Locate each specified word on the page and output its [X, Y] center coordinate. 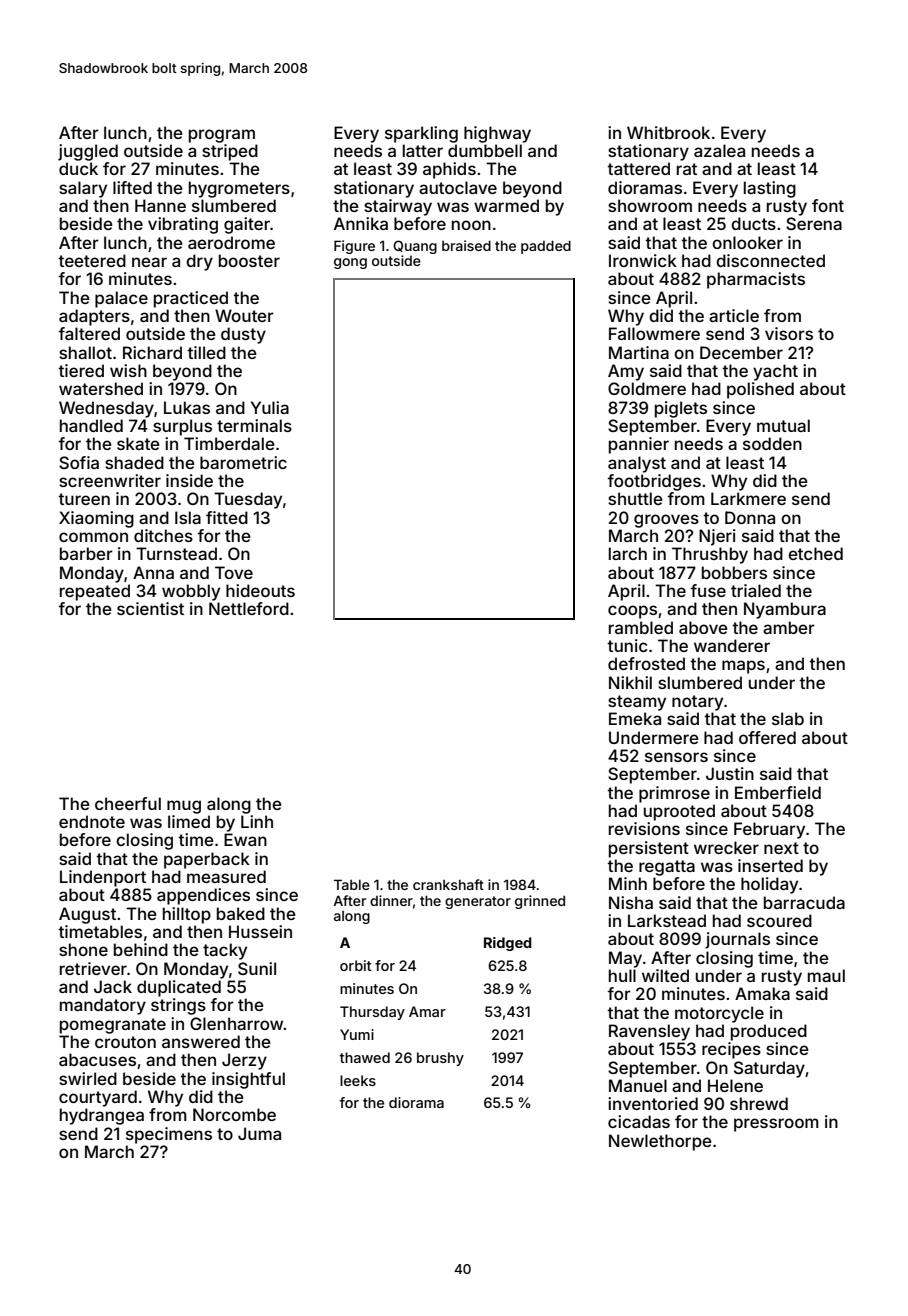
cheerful [128, 803]
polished [760, 390]
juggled [88, 152]
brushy [440, 1059]
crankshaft [448, 884]
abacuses [97, 1059]
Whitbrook [668, 132]
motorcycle [719, 1014]
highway [497, 134]
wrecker [726, 847]
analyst [637, 464]
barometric [243, 462]
